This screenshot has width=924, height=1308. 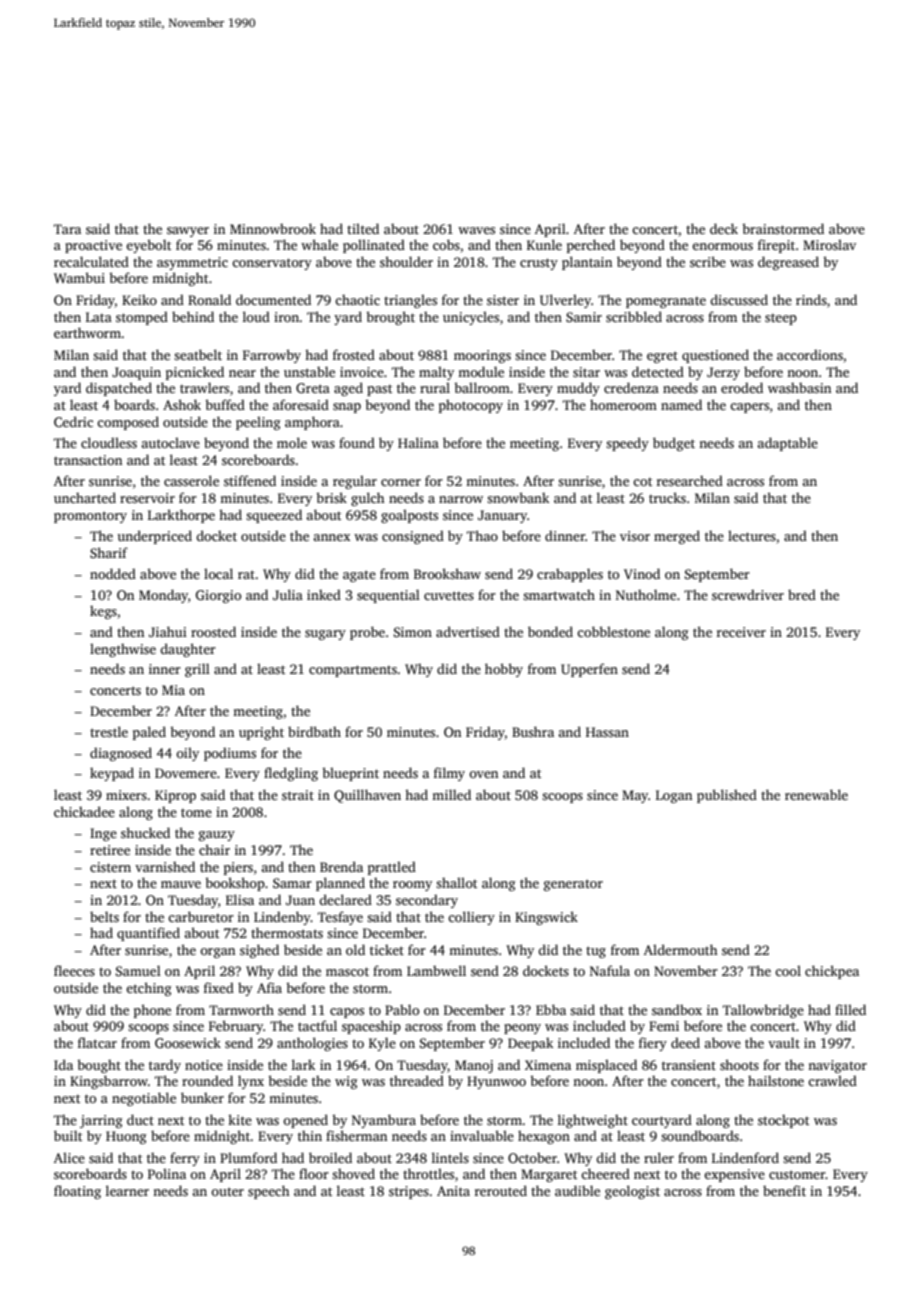 What do you see at coordinates (347, 971) in the screenshot?
I see `mascot` at bounding box center [347, 971].
